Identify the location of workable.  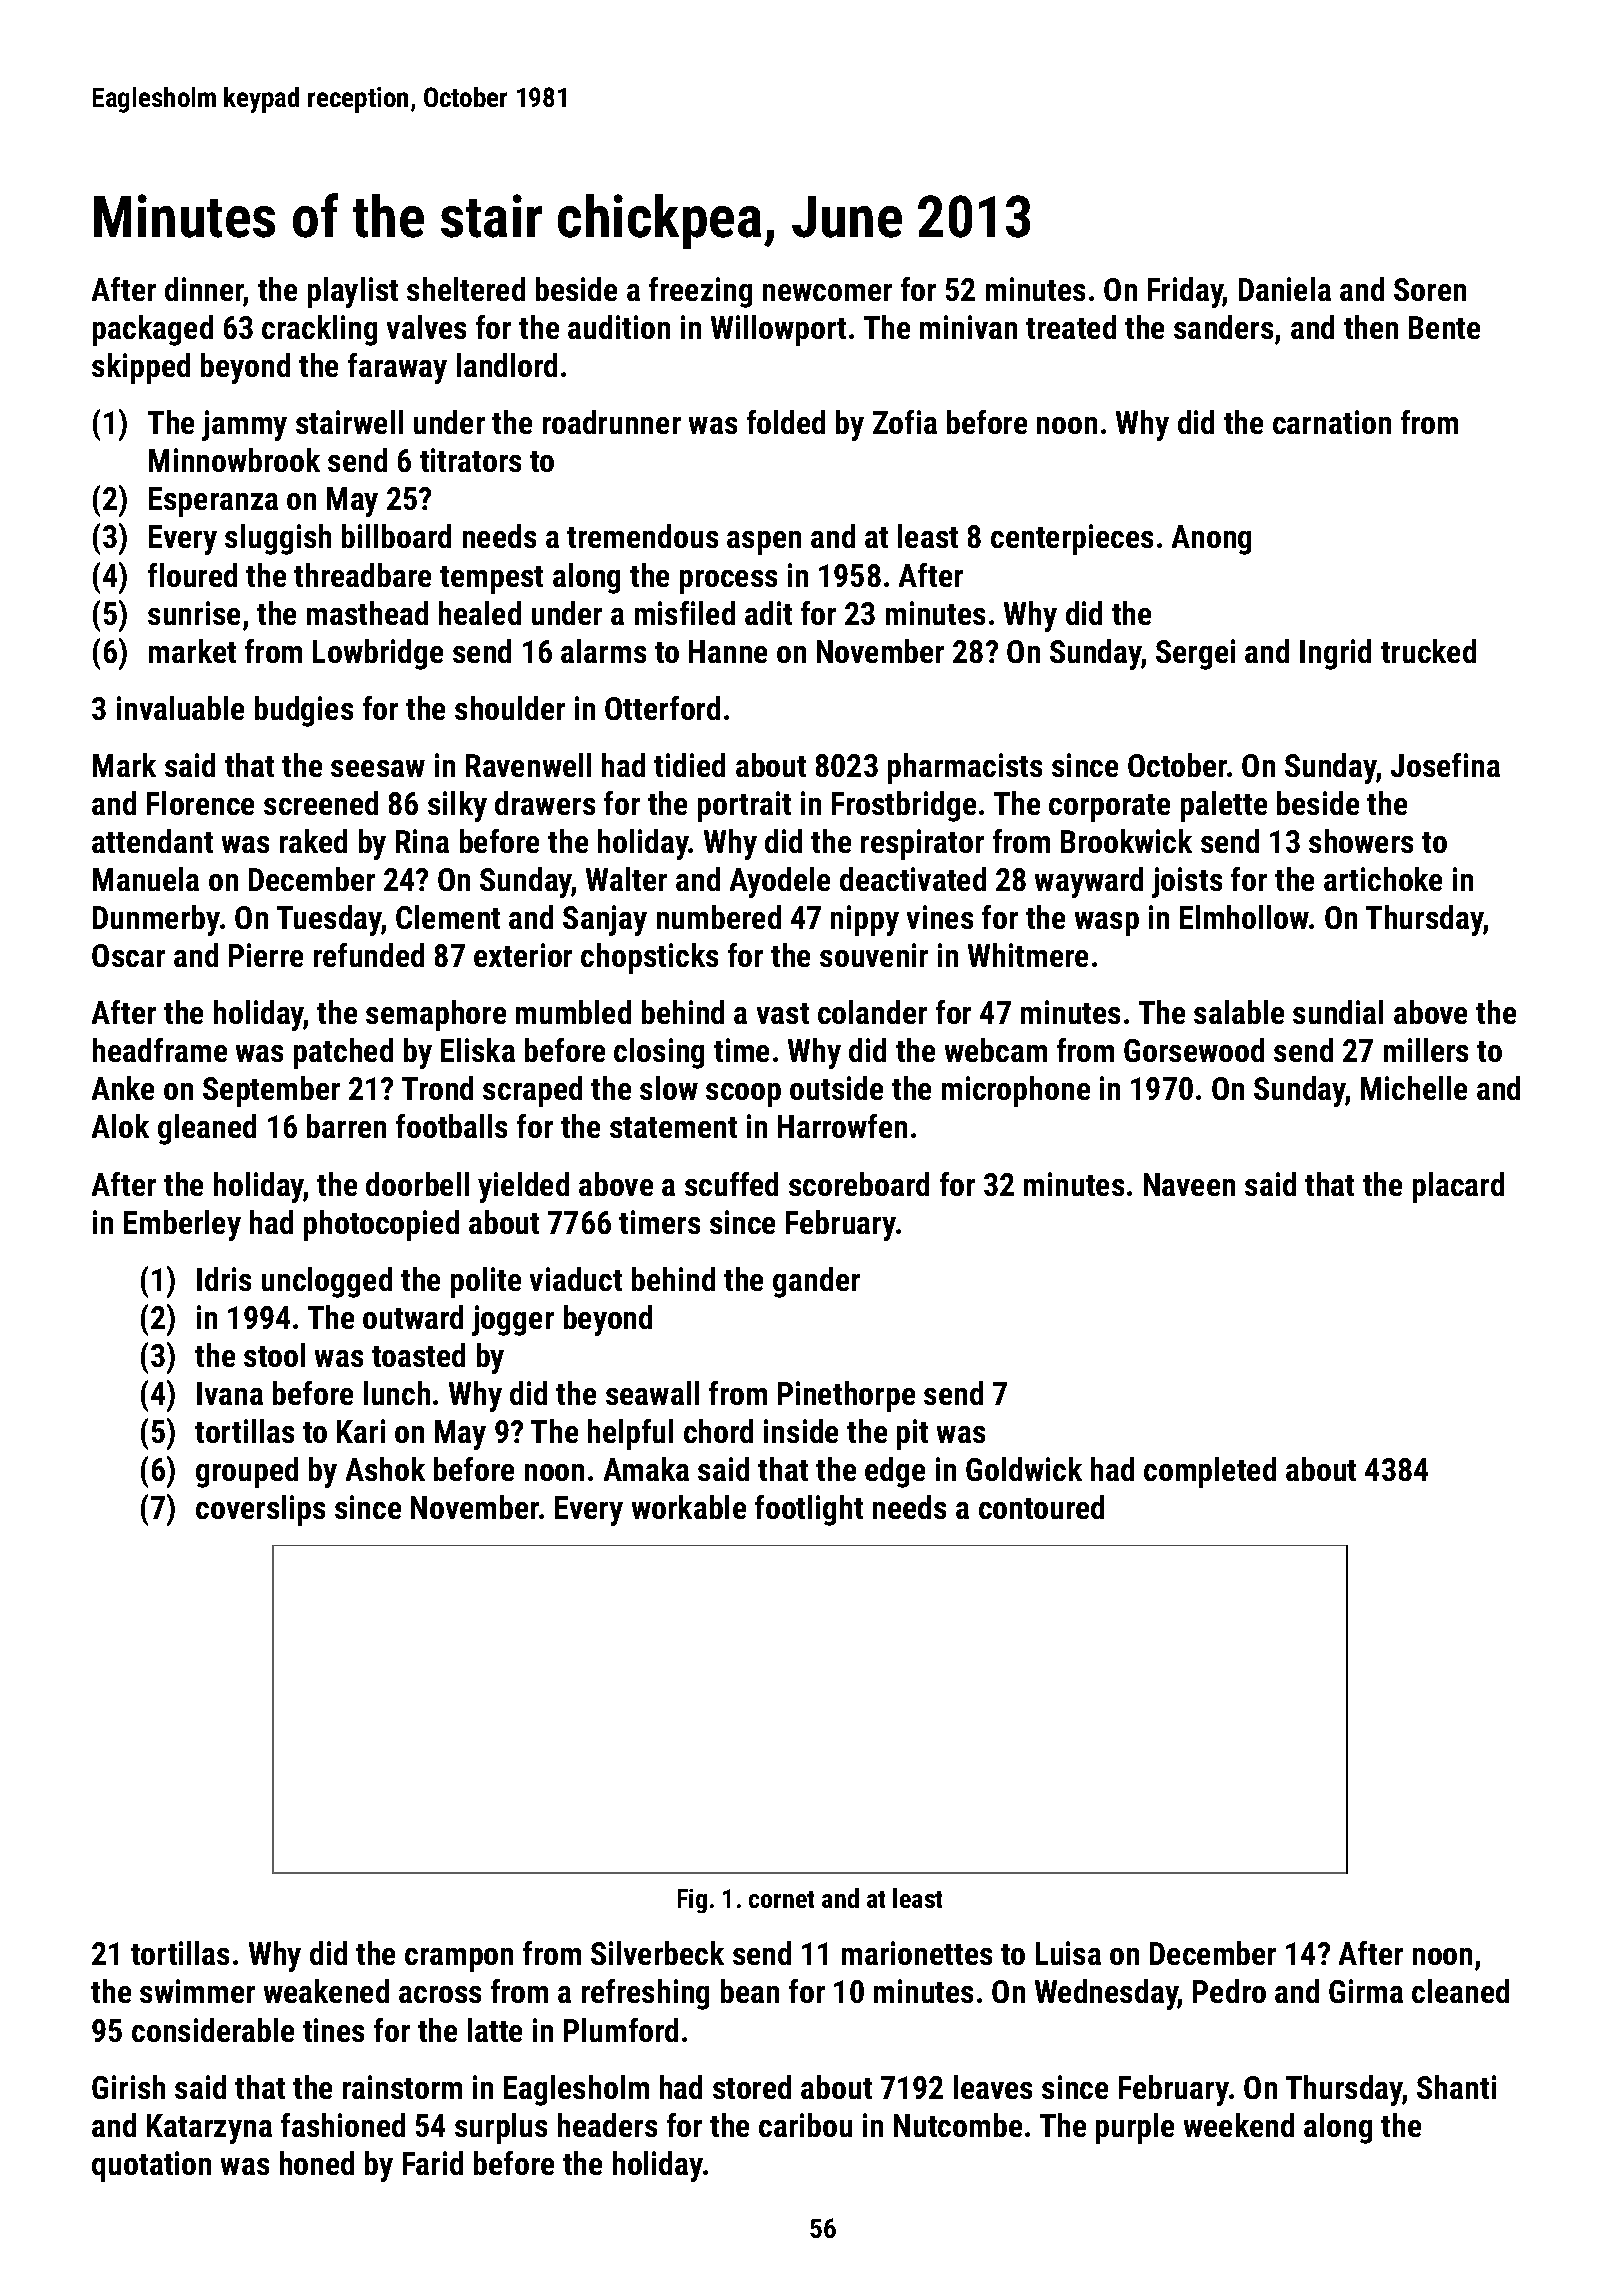
(689, 1507).
